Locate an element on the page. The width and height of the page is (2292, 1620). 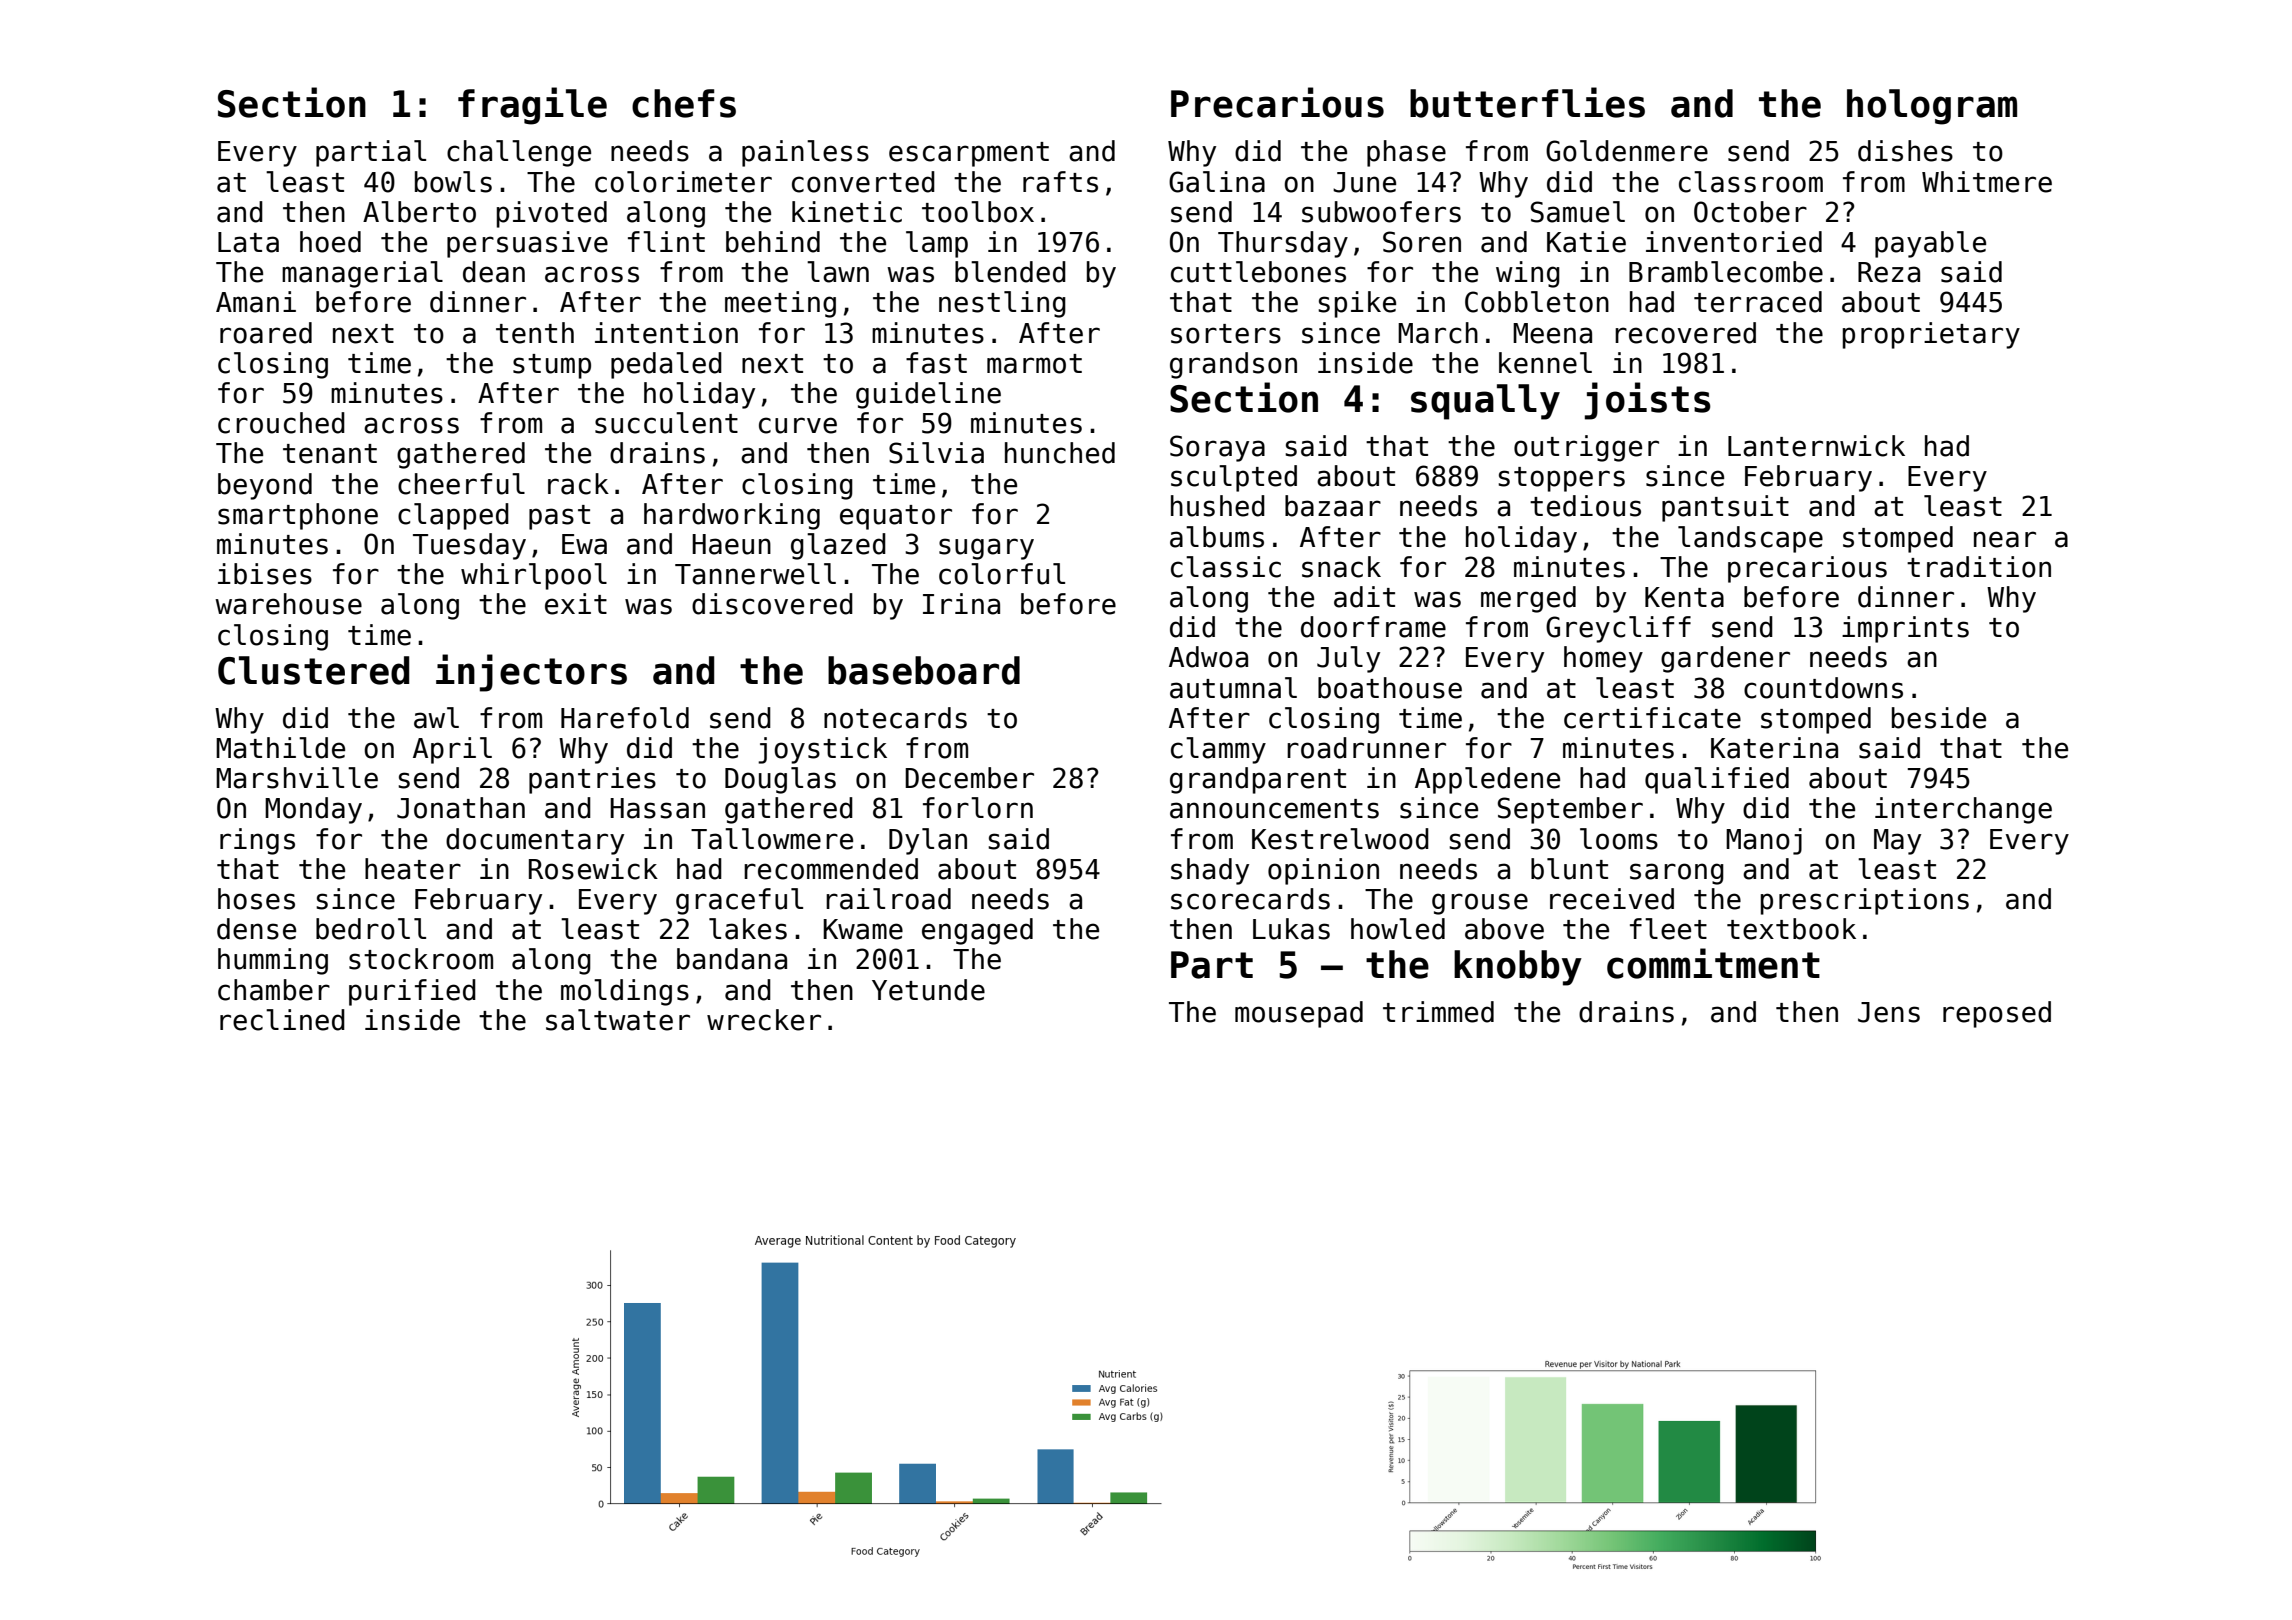
classroom is located at coordinates (1751, 182).
